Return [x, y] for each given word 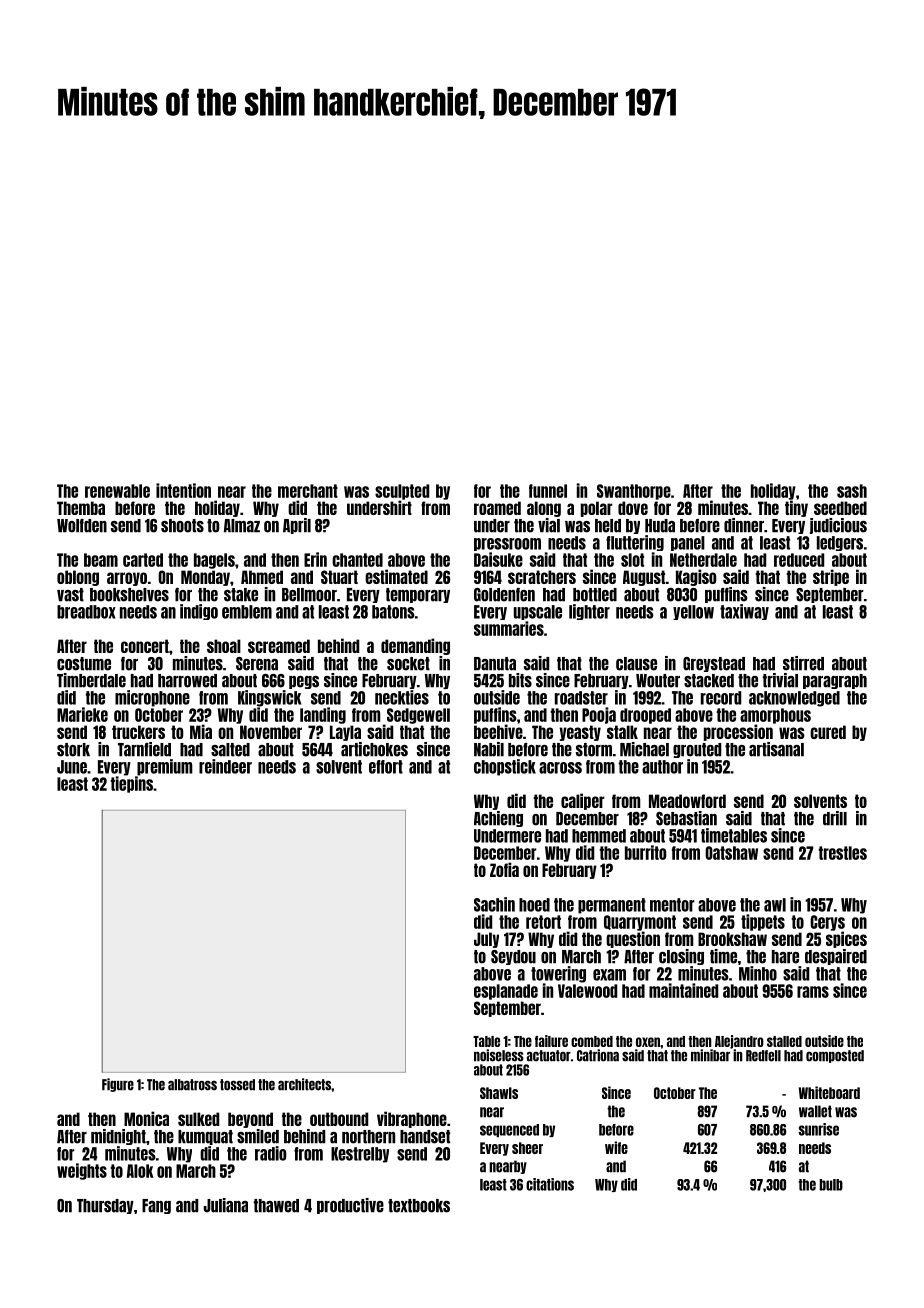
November [271, 732]
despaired [836, 957]
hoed [534, 905]
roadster [581, 698]
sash [852, 491]
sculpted [402, 492]
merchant [308, 491]
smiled [258, 1136]
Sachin [494, 904]
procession [738, 732]
